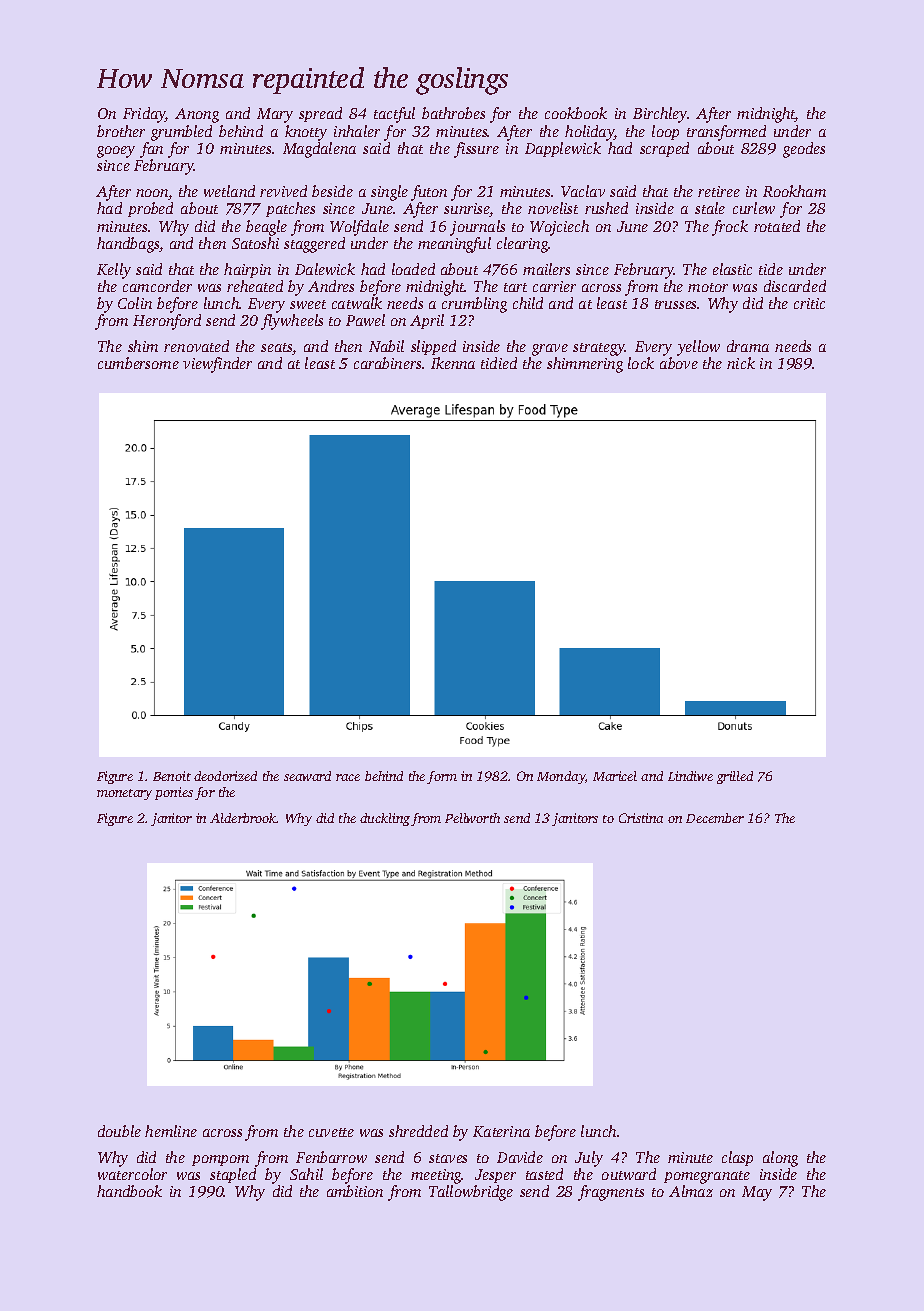 Image resolution: width=924 pixels, height=1311 pixels. What do you see at coordinates (171, 1131) in the screenshot?
I see `hemline` at bounding box center [171, 1131].
